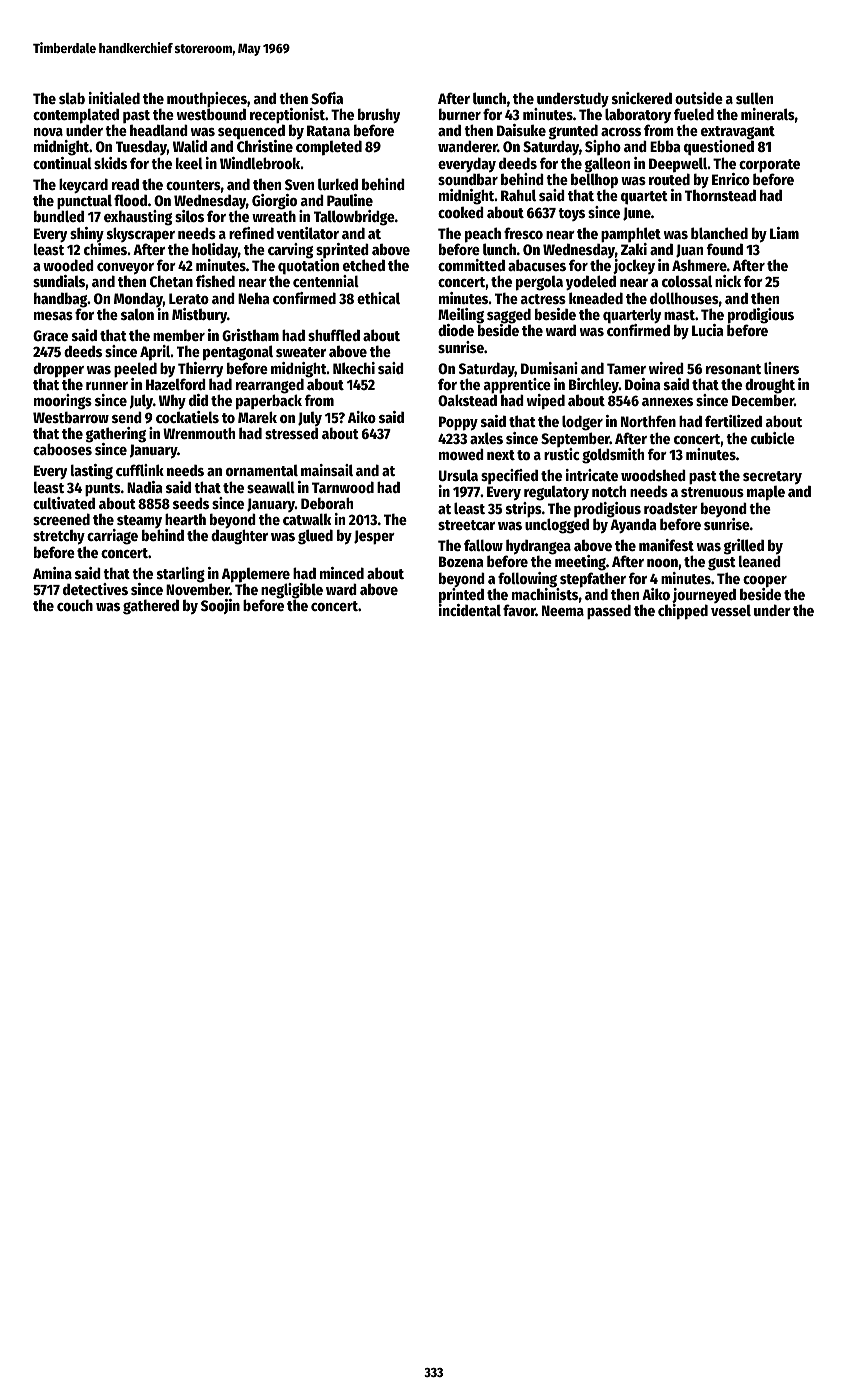 The image size is (849, 1400). Describe the element at coordinates (643, 384) in the page. I see `Doina` at that location.
